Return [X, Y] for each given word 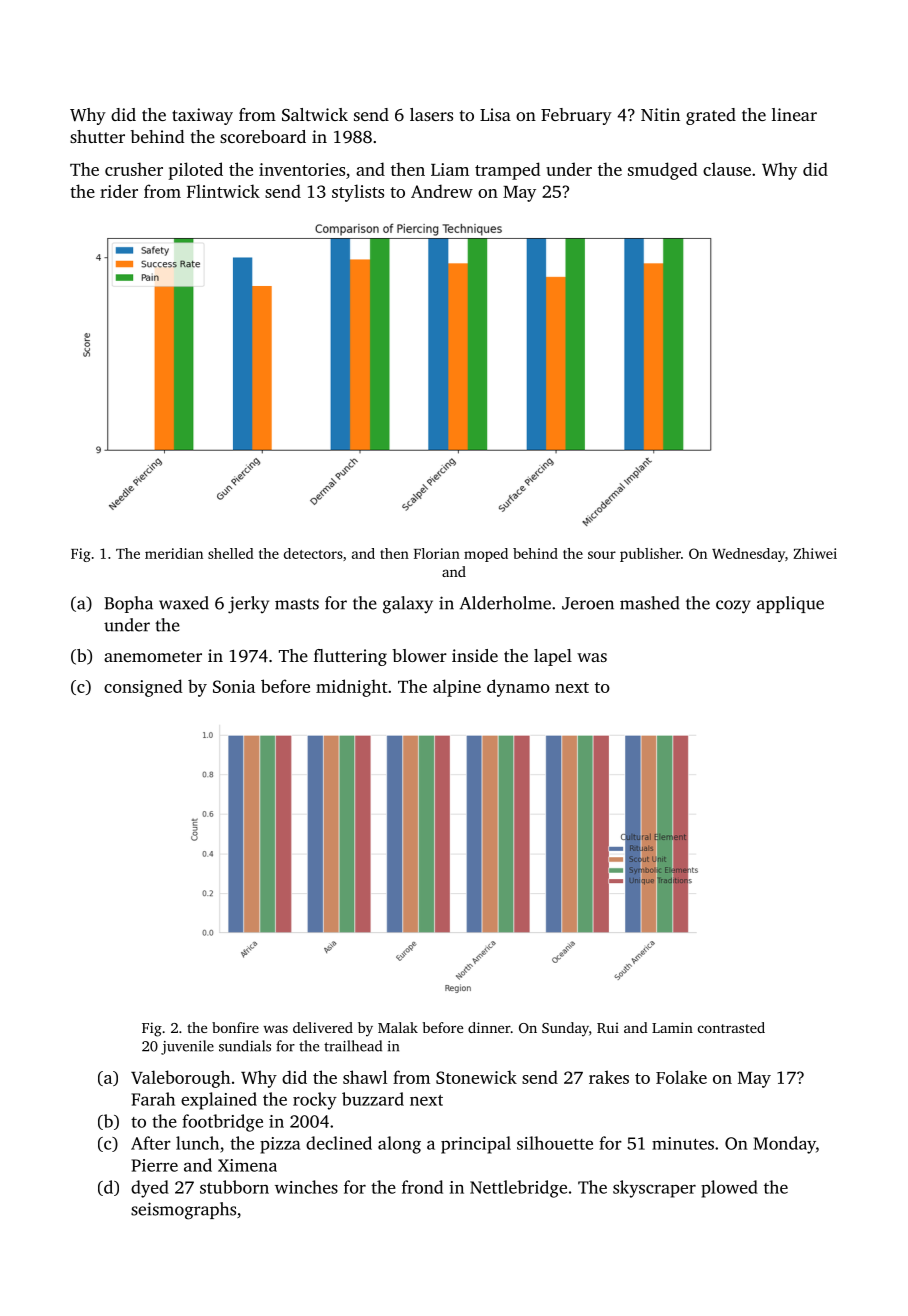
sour [602, 555]
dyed [150, 1189]
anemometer [153, 656]
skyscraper [654, 1189]
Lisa [495, 114]
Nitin [660, 114]
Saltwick [315, 114]
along [399, 1145]
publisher [650, 555]
